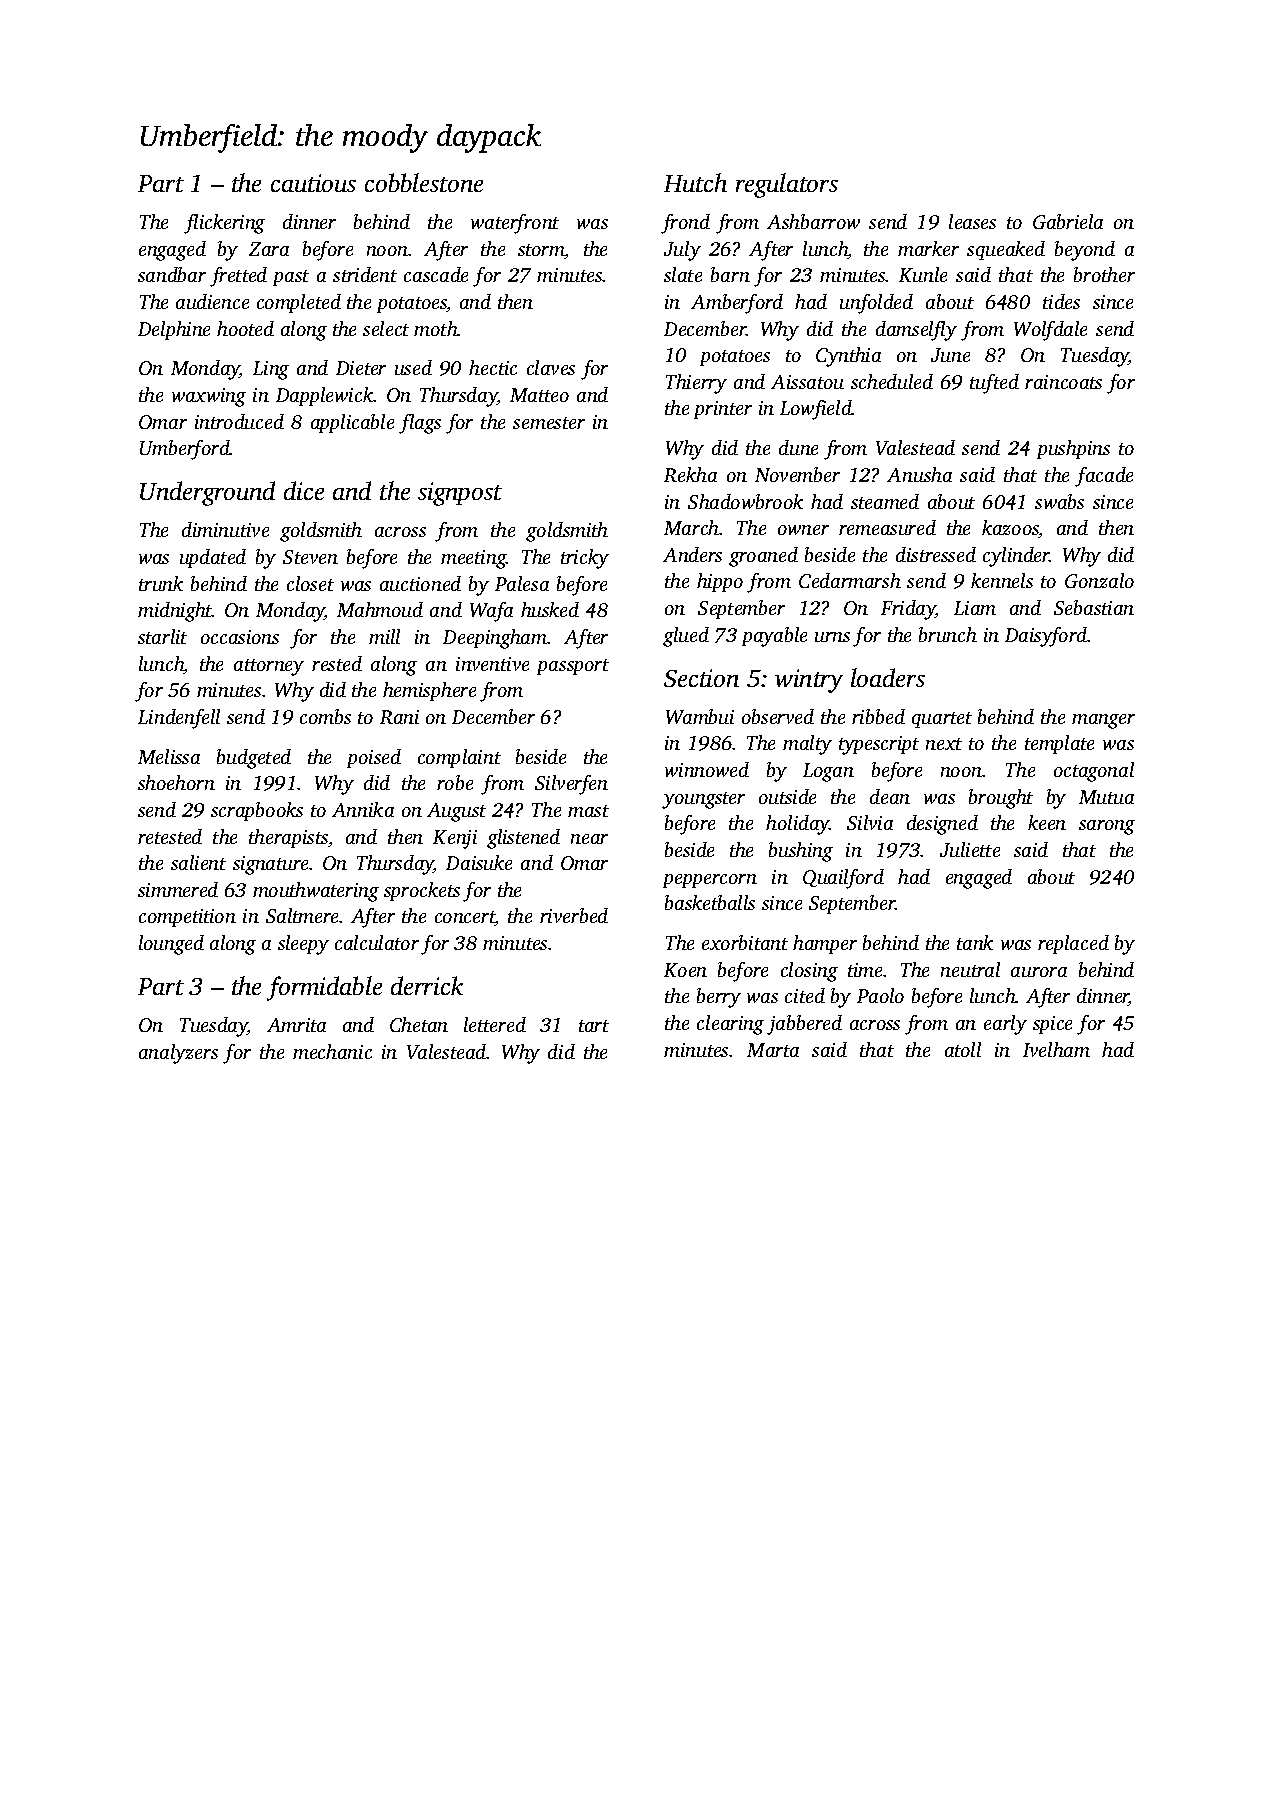 This screenshot has height=1801, width=1273. I want to click on Umberford, so click(185, 450).
